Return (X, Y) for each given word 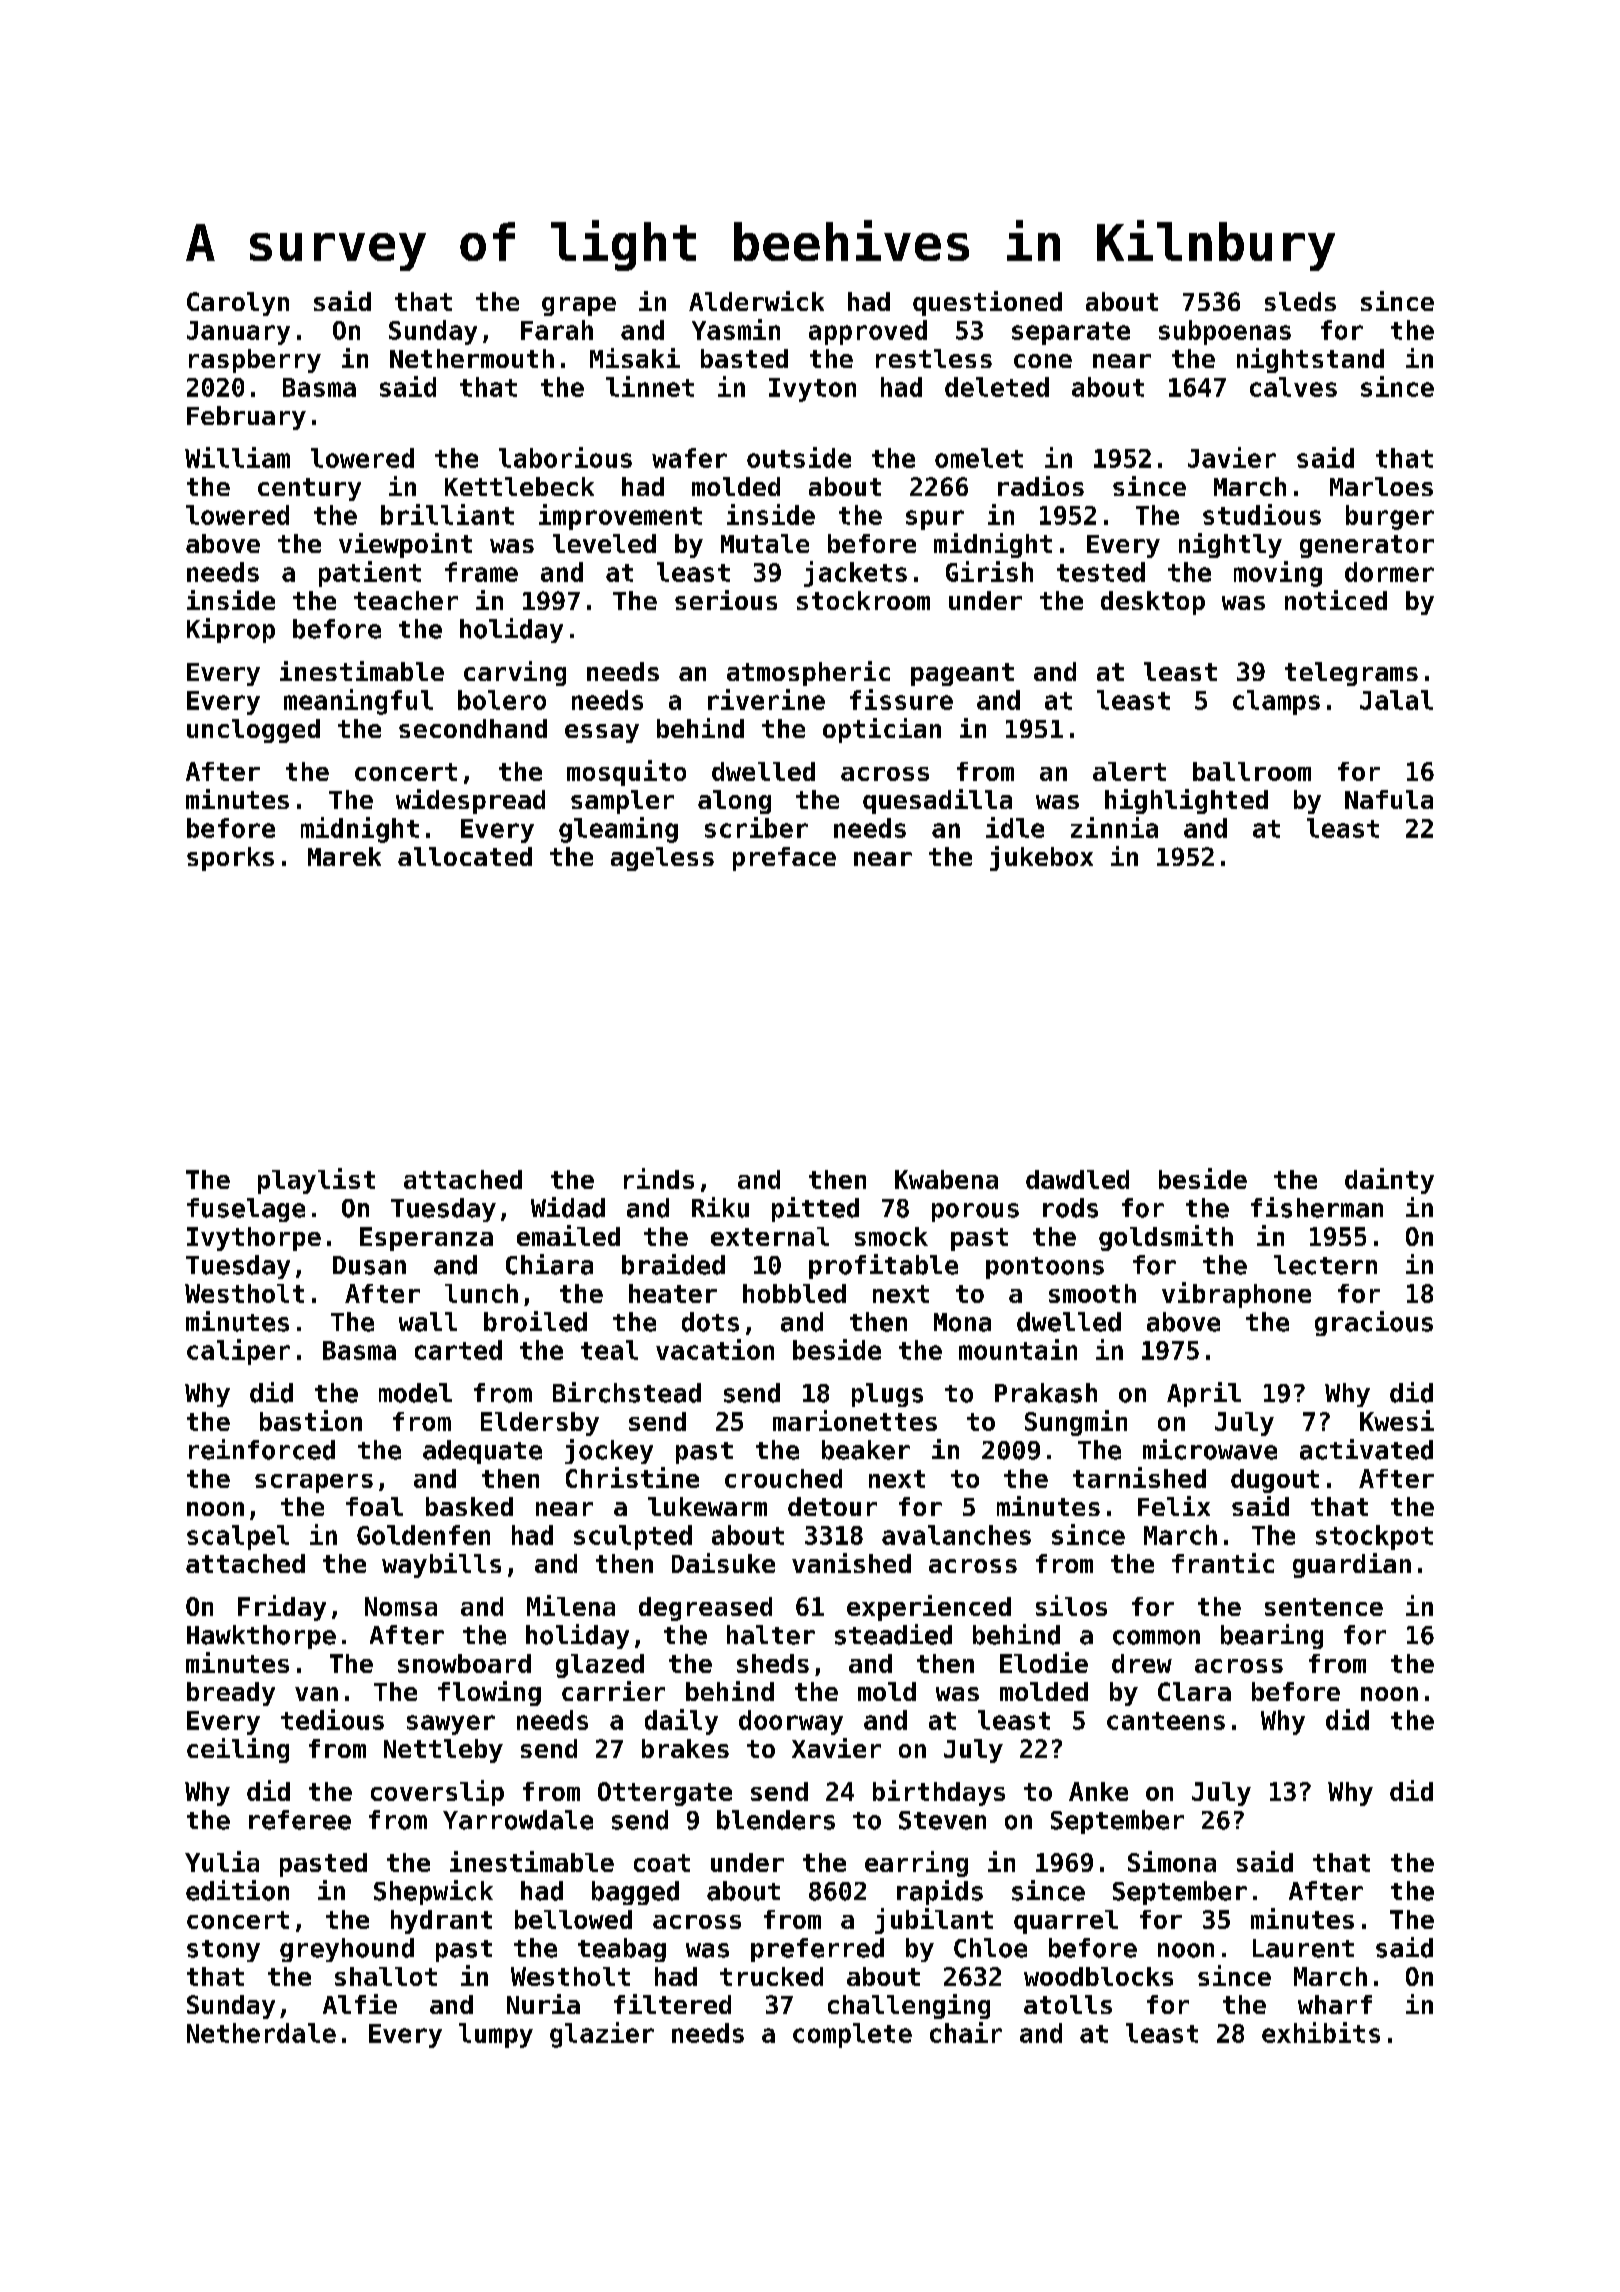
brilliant (447, 514)
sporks (230, 859)
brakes (685, 1748)
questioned (987, 303)
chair (966, 2032)
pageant (962, 674)
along (734, 802)
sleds (1300, 301)
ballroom (1252, 771)
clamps (1276, 702)
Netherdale (261, 2033)
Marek (344, 856)
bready (231, 1694)
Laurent (1303, 1948)
